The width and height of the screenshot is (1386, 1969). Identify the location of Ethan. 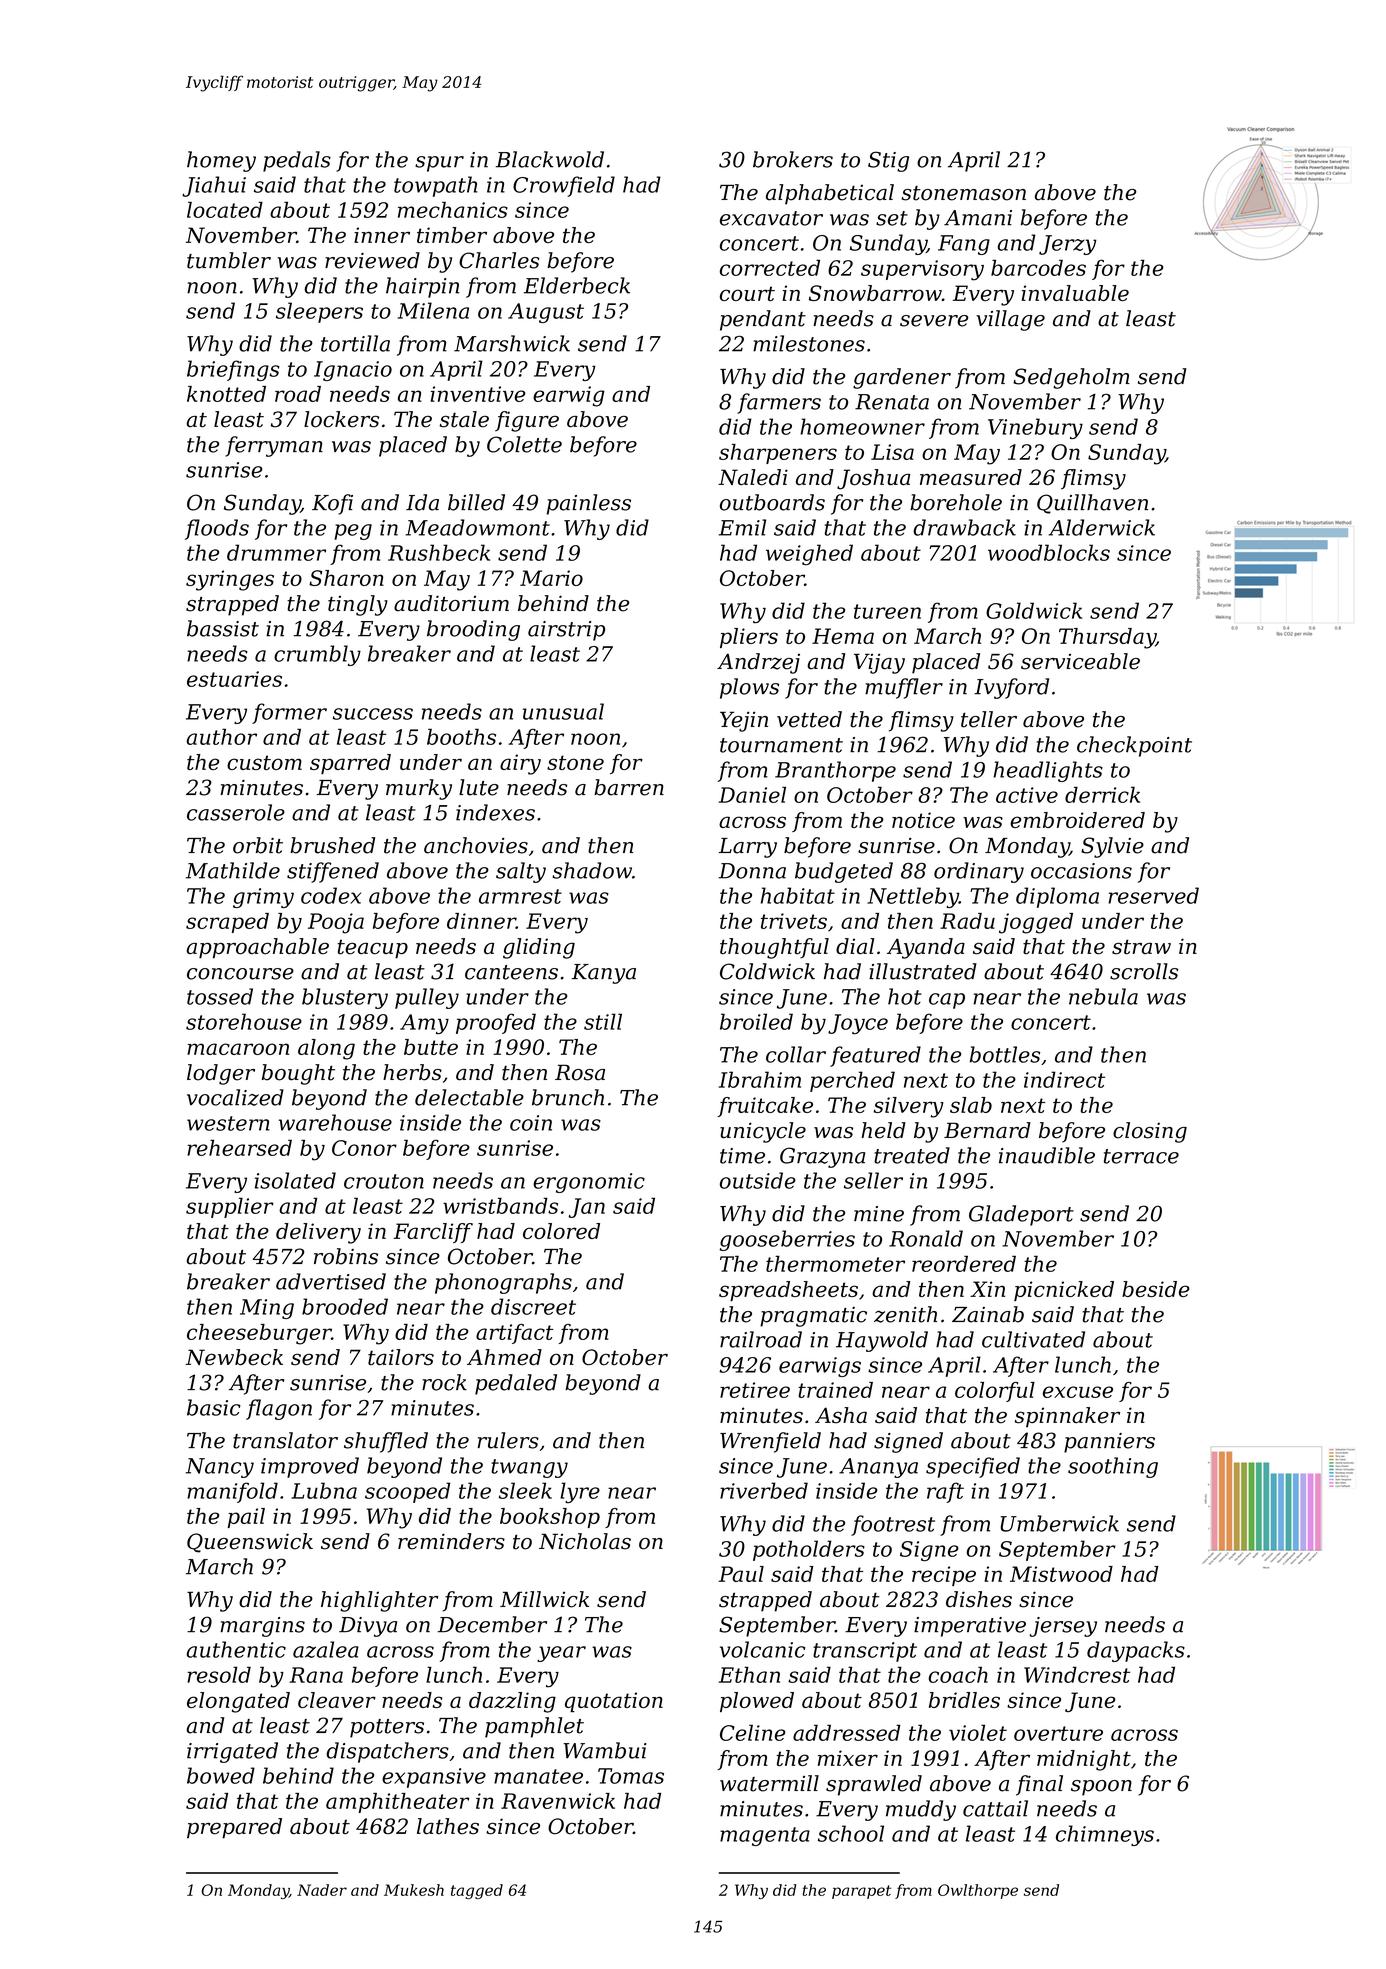
(749, 1674).
